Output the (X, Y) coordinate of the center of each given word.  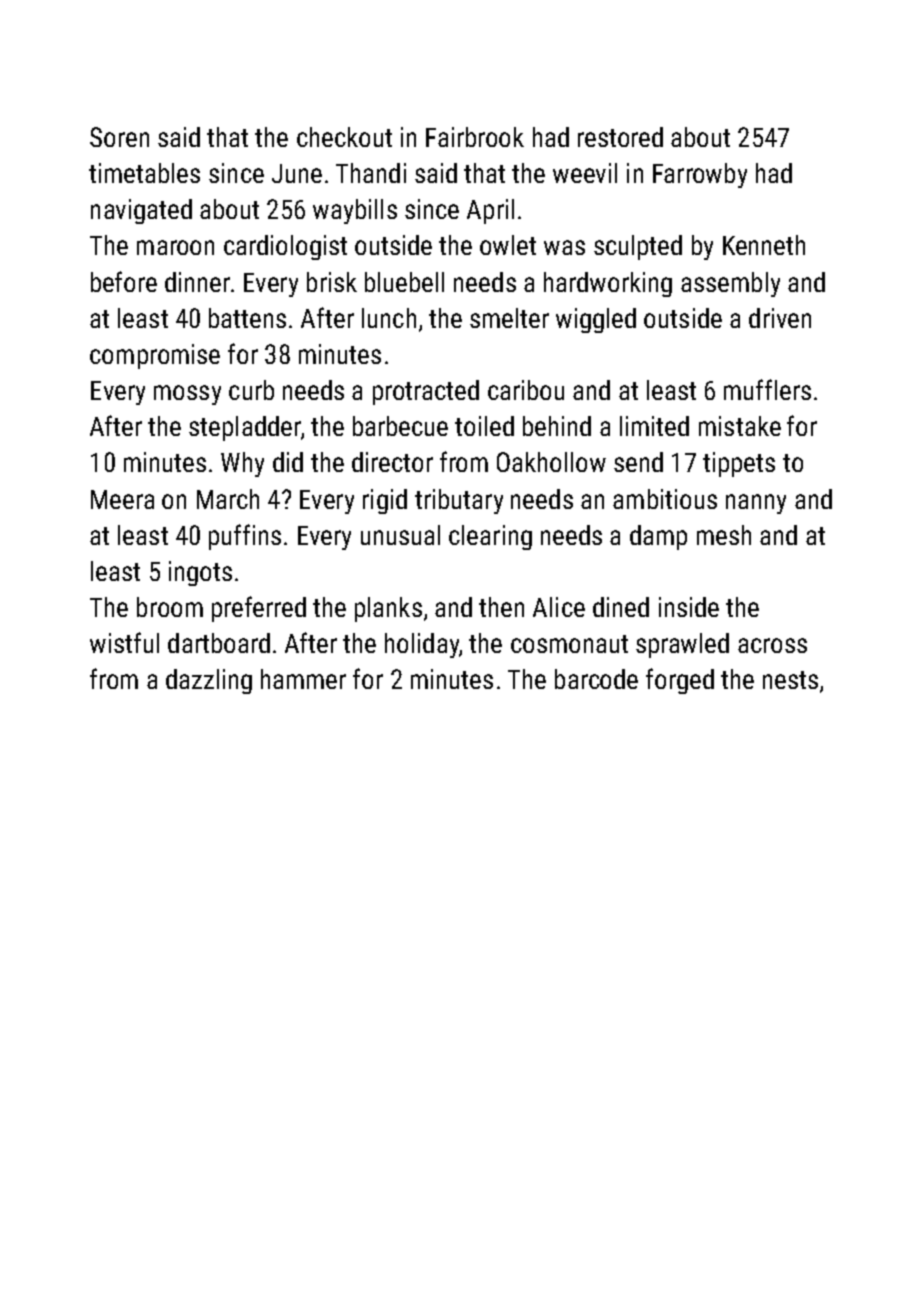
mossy (187, 395)
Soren (119, 137)
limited (654, 426)
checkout (344, 137)
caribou (526, 390)
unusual (400, 535)
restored (620, 137)
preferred (259, 609)
